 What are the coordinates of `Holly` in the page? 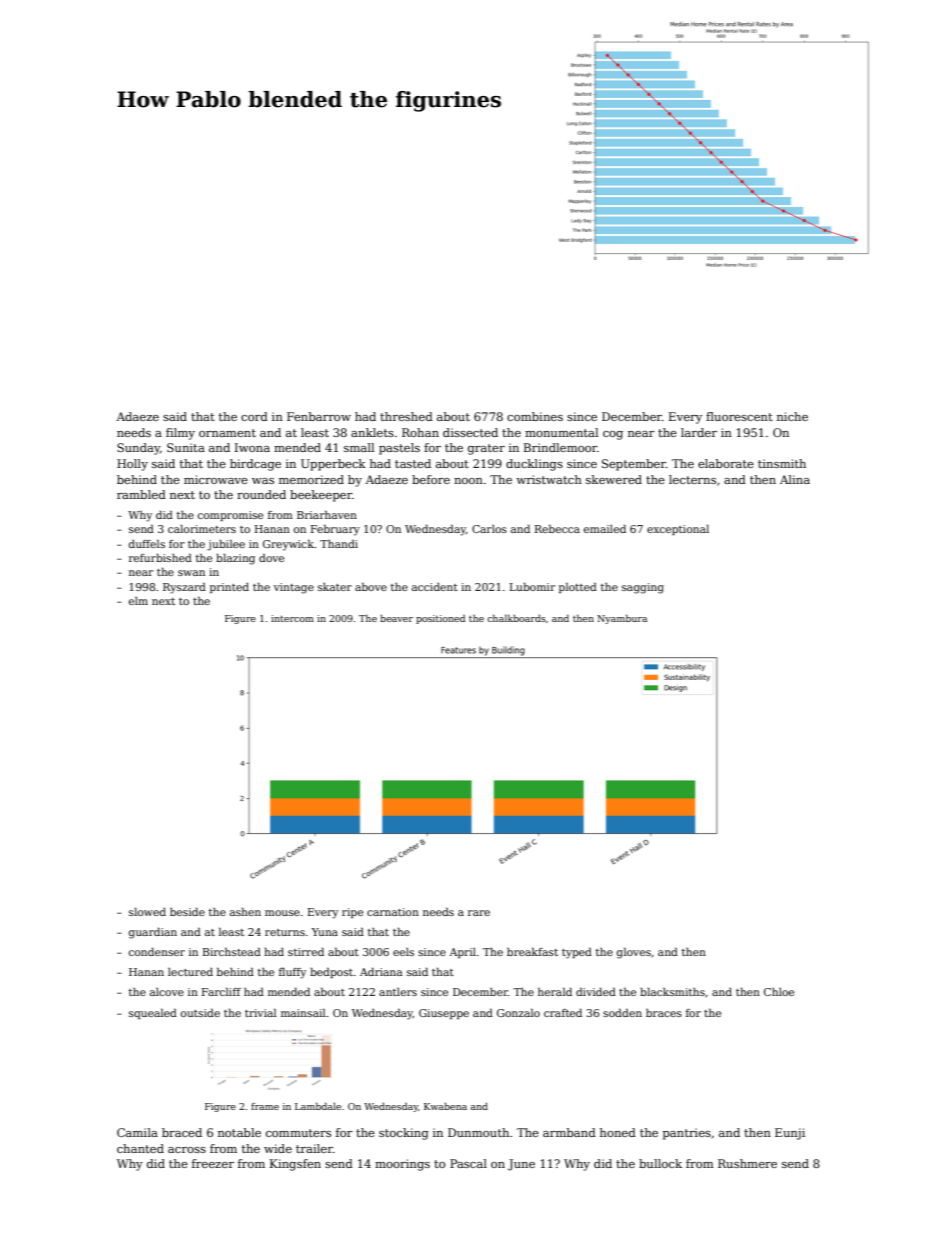 It's located at (132, 465).
